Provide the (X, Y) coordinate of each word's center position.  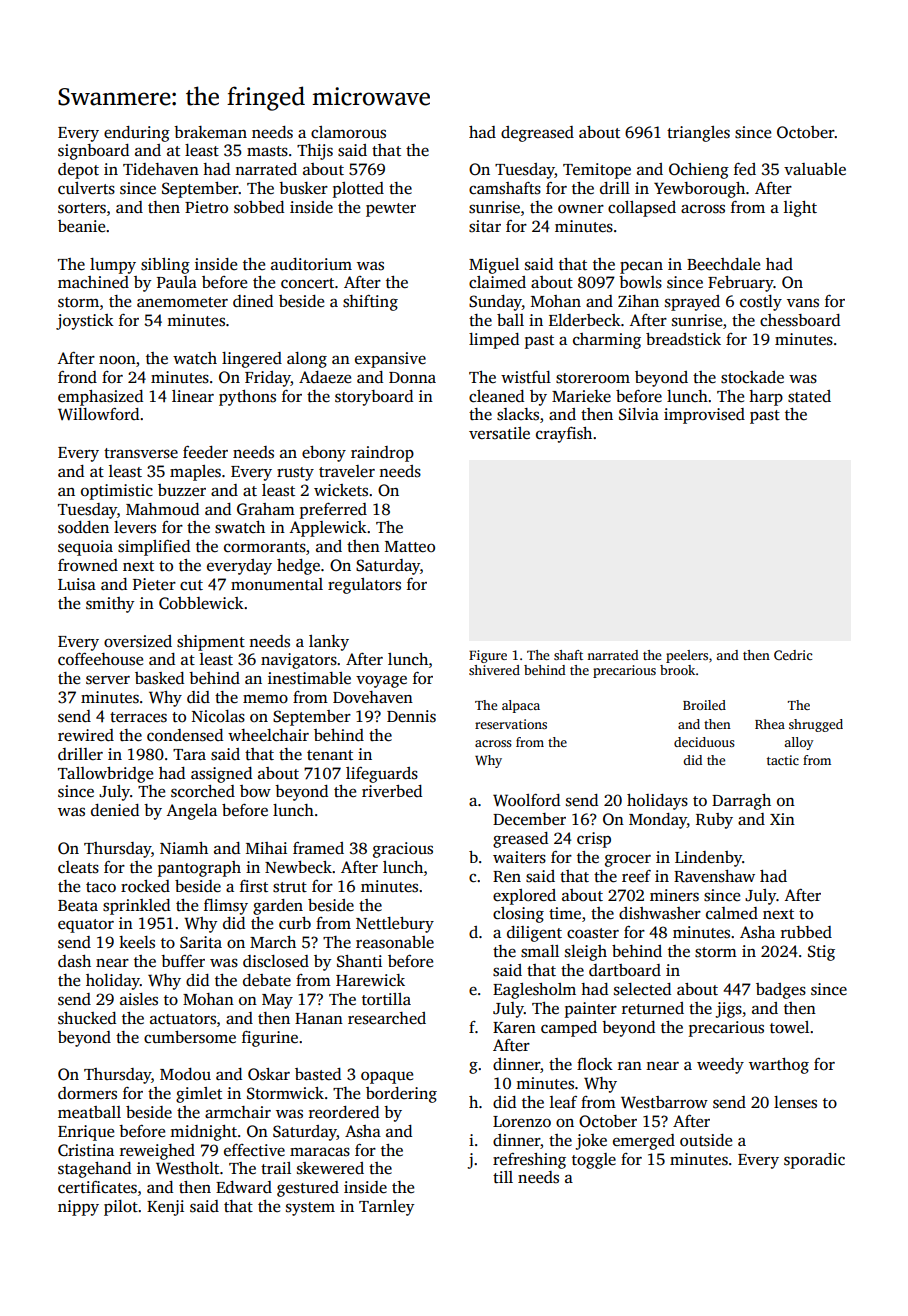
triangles (698, 134)
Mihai (266, 848)
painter (591, 1010)
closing (518, 915)
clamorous (348, 132)
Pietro (206, 207)
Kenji (165, 1208)
